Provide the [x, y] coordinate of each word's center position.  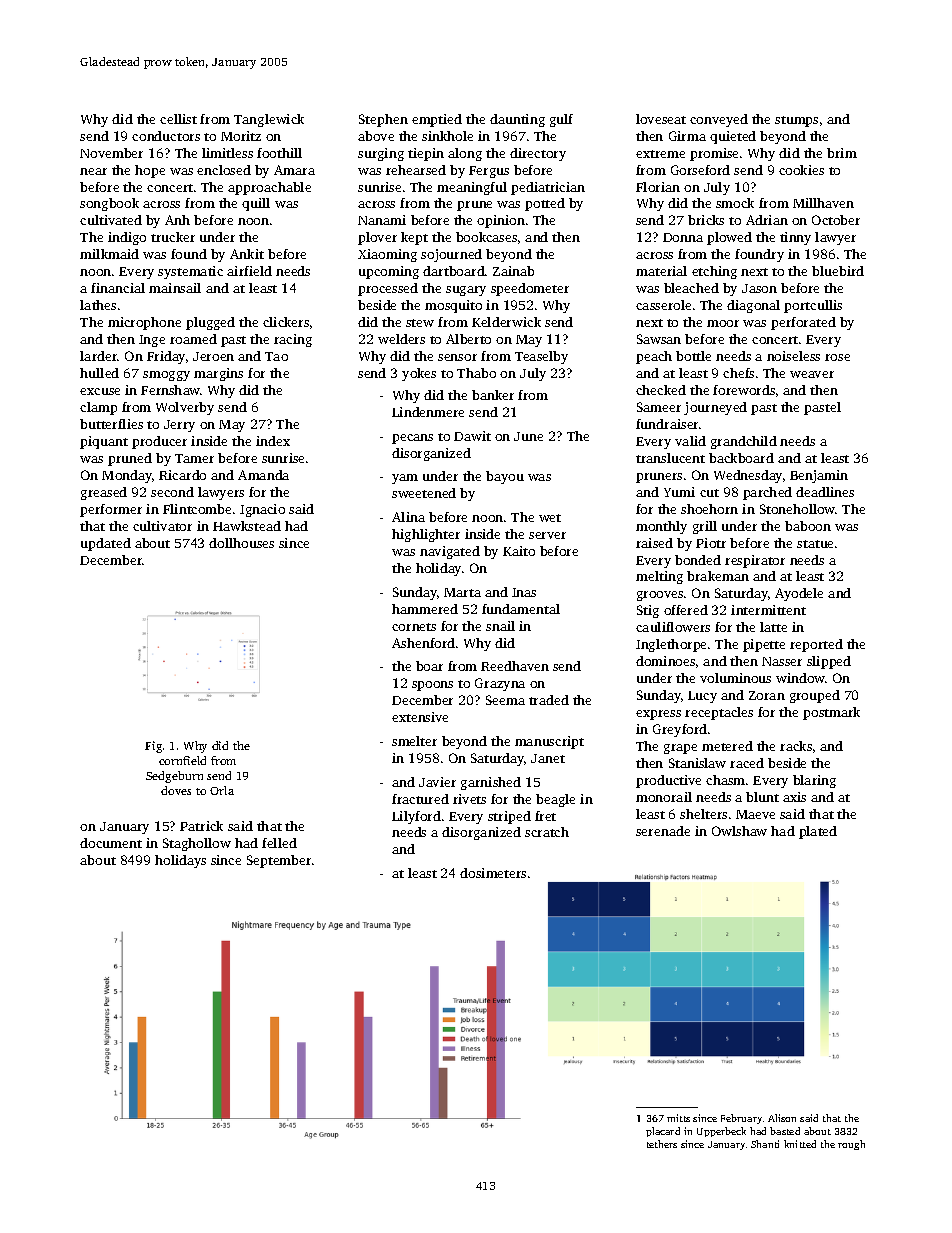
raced [747, 763]
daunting [517, 120]
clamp [98, 408]
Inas [524, 592]
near [93, 171]
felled [279, 843]
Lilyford [416, 817]
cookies [801, 170]
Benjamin [819, 476]
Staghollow [197, 844]
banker [493, 395]
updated [106, 544]
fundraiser [667, 424]
